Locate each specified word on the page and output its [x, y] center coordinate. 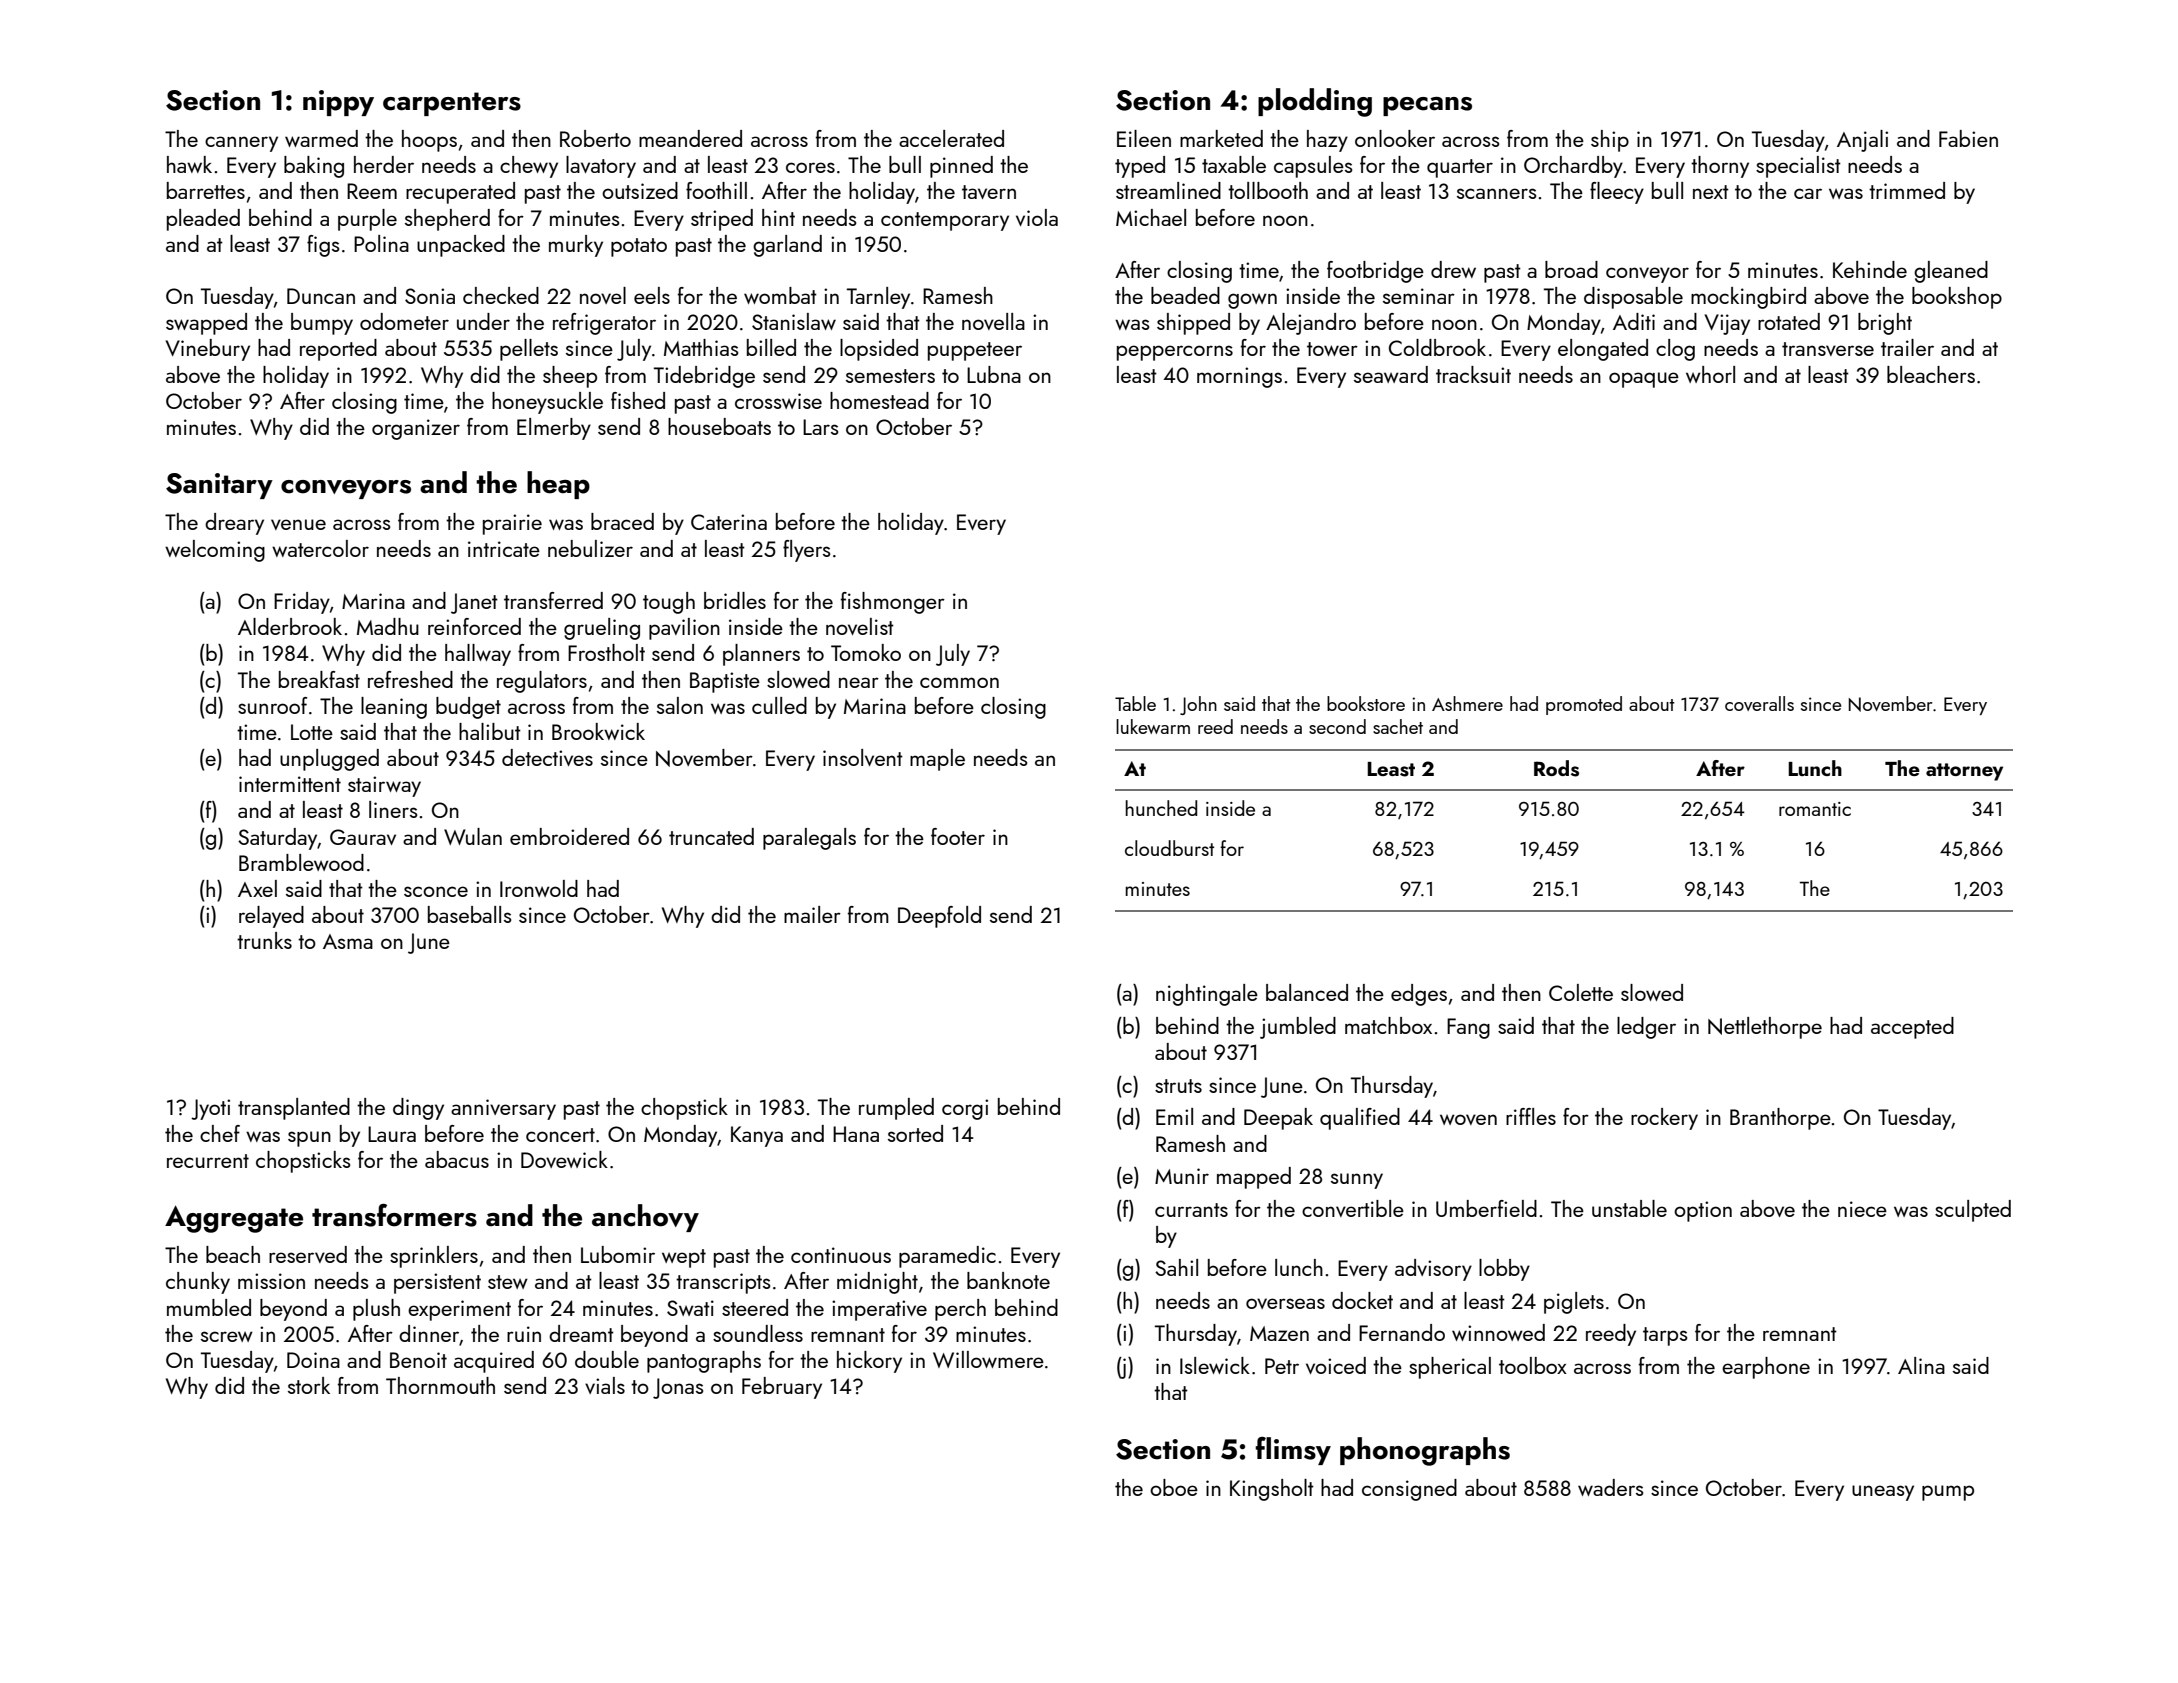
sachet [1398, 726]
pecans [1427, 106]
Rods [1556, 768]
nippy [338, 103]
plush [376, 1310]
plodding [1315, 102]
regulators [542, 682]
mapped [1254, 1178]
